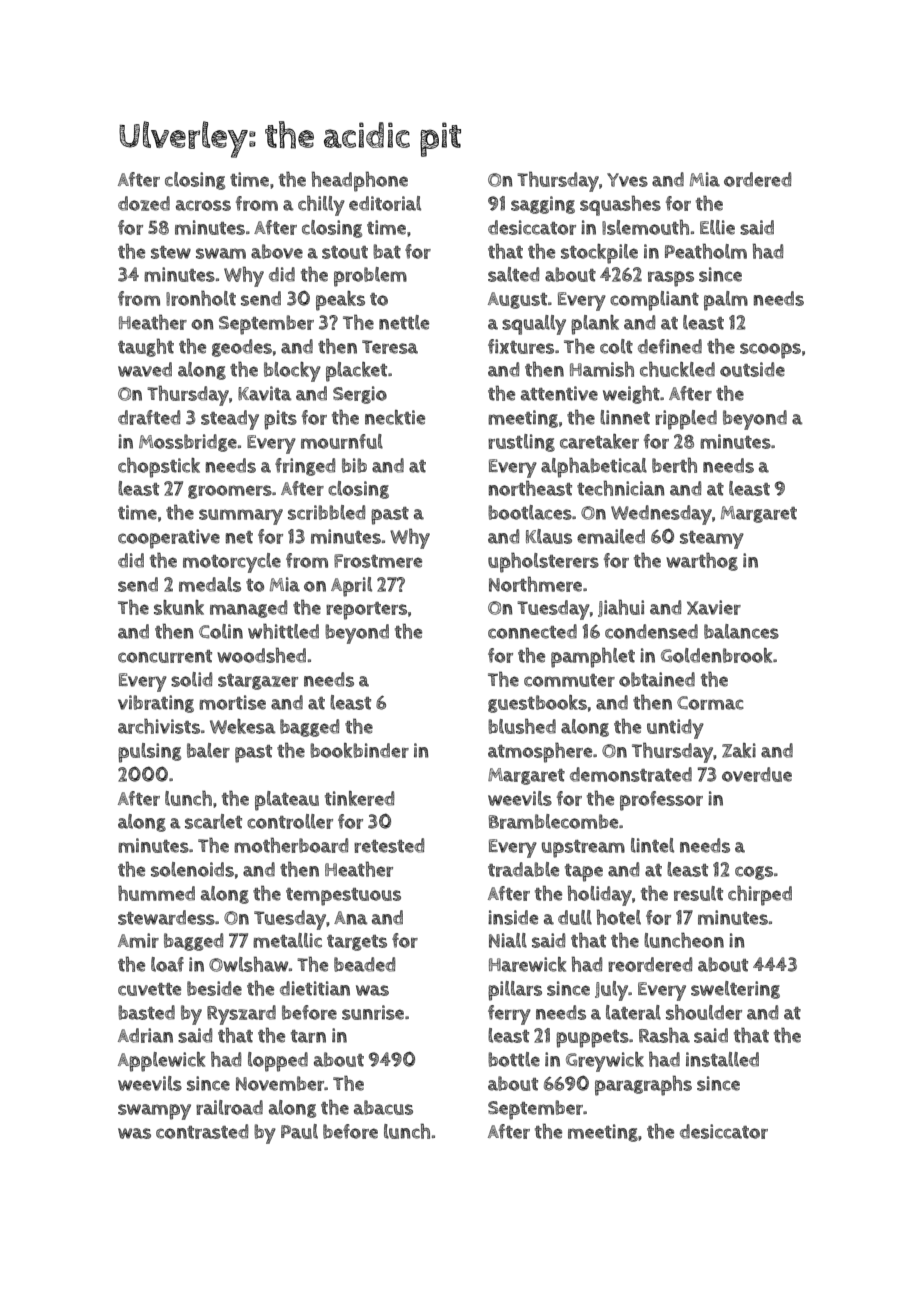 Image resolution: width=924 pixels, height=1311 pixels. Describe the element at coordinates (722, 1059) in the screenshot. I see `installed` at that location.
